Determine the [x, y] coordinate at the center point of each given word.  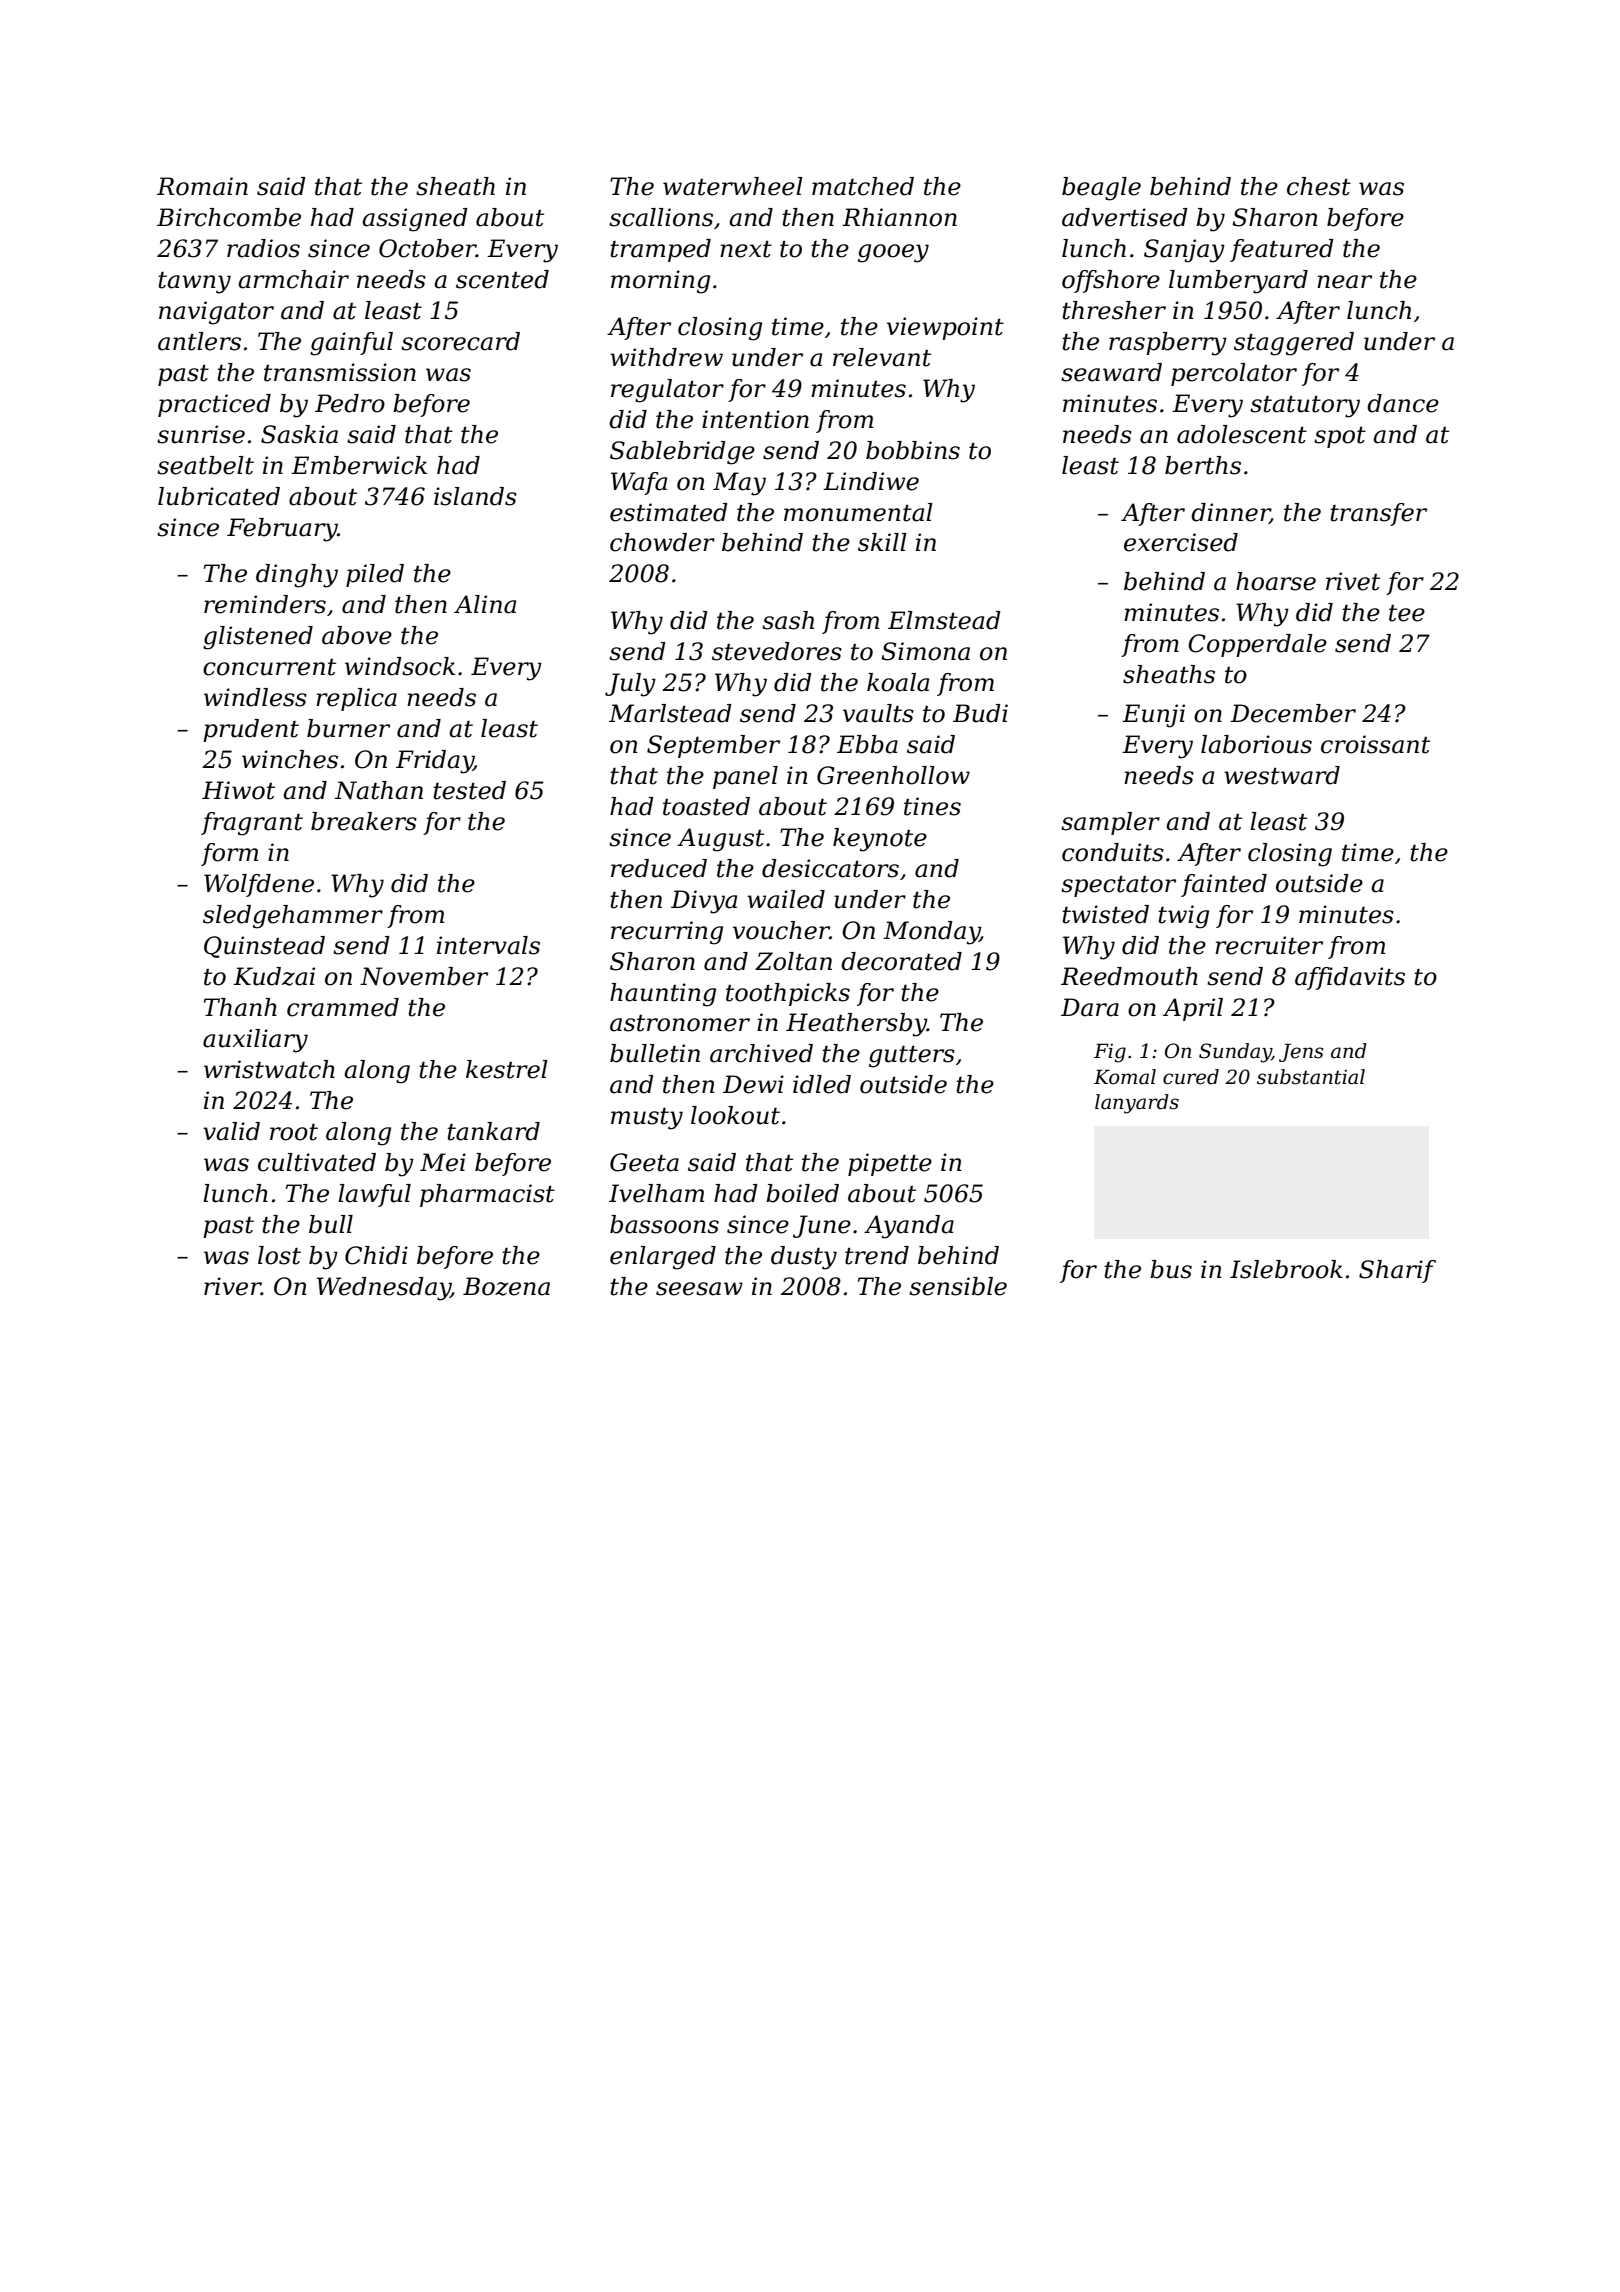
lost [279, 1255]
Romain [202, 186]
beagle [1101, 189]
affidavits [1350, 978]
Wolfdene [259, 885]
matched [863, 186]
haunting [663, 995]
